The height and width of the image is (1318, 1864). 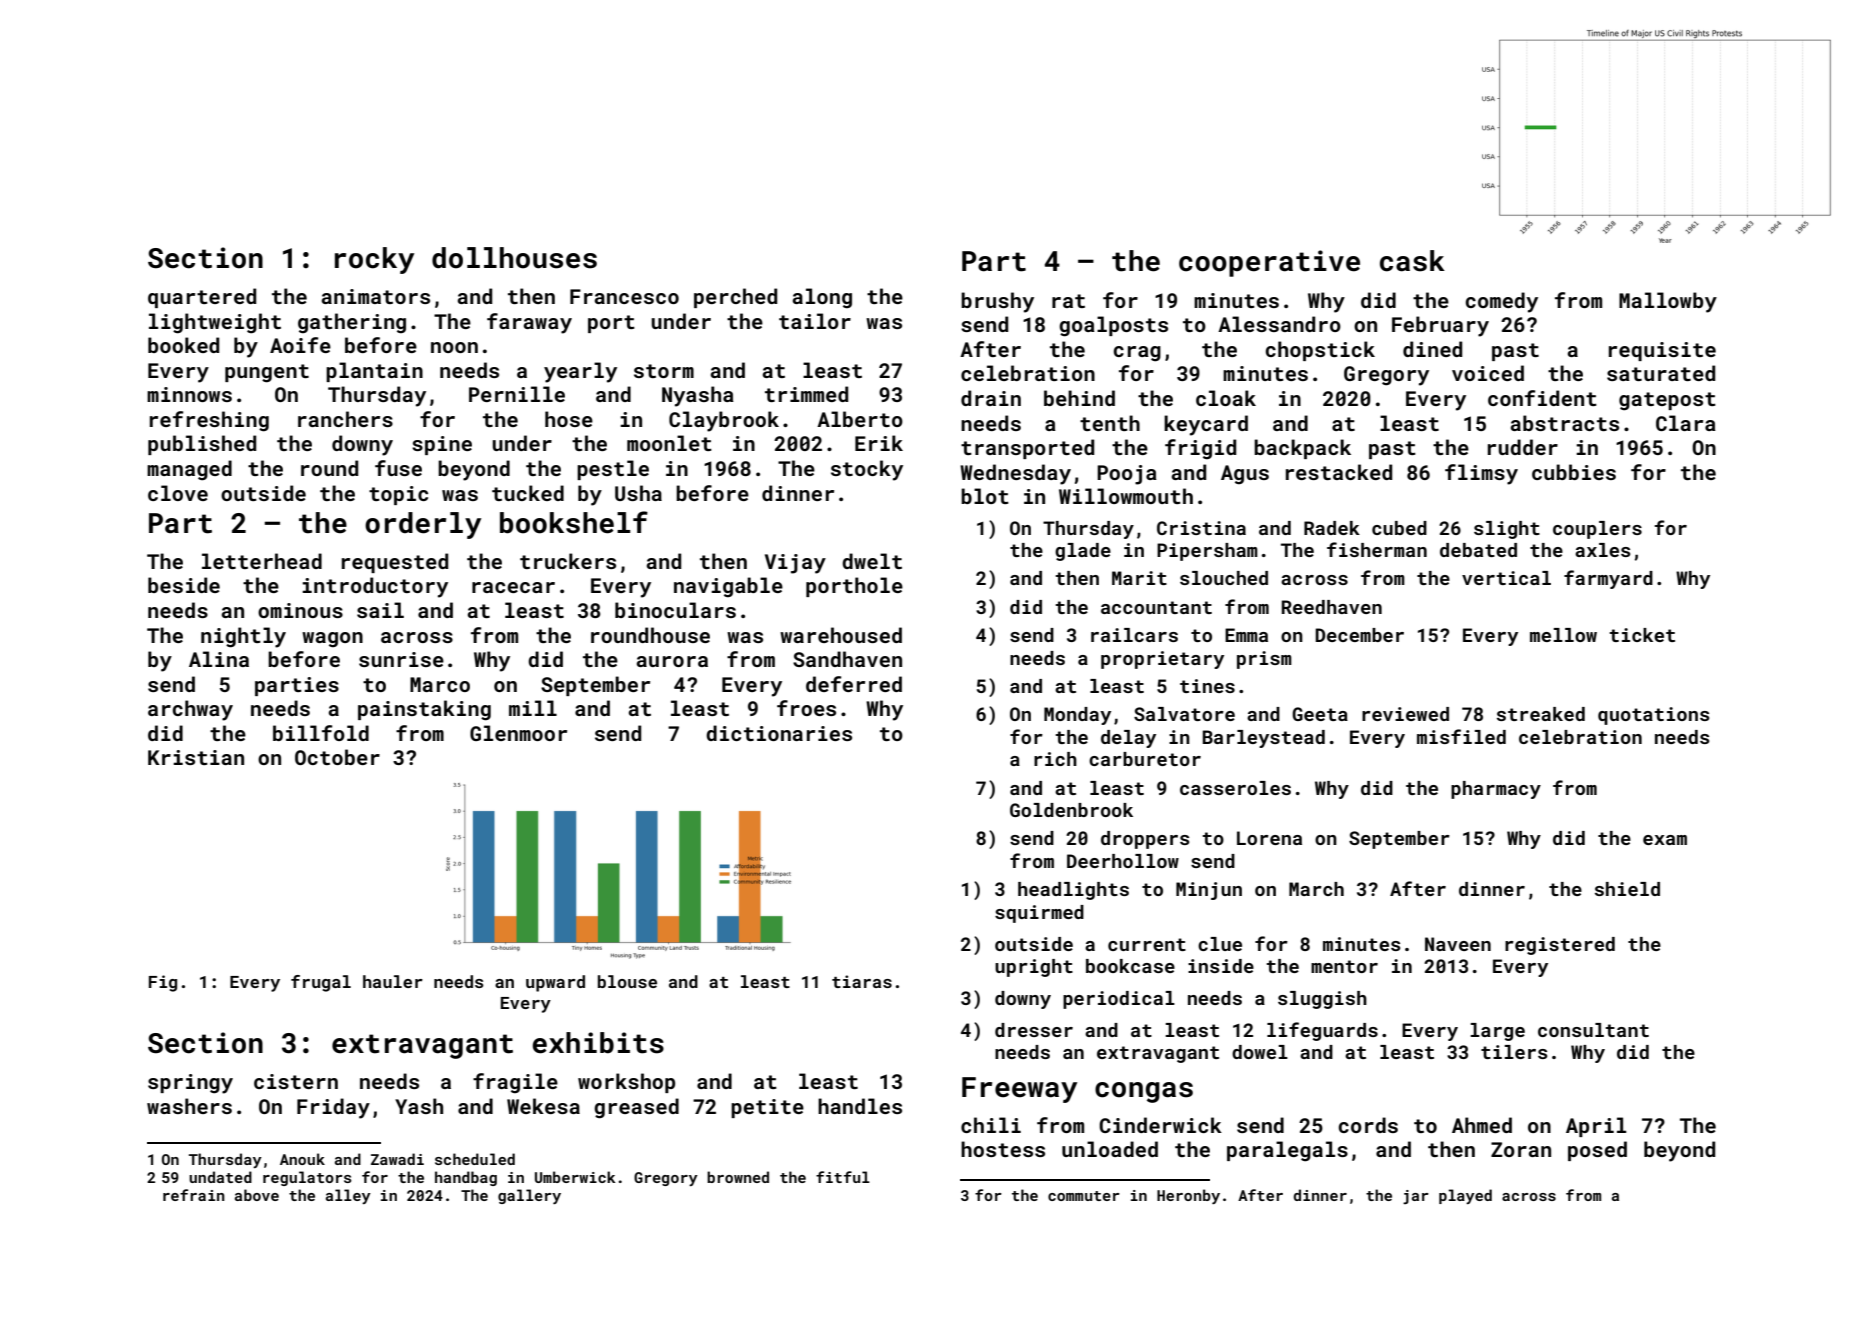 I want to click on Willowmouth, so click(x=1126, y=496).
